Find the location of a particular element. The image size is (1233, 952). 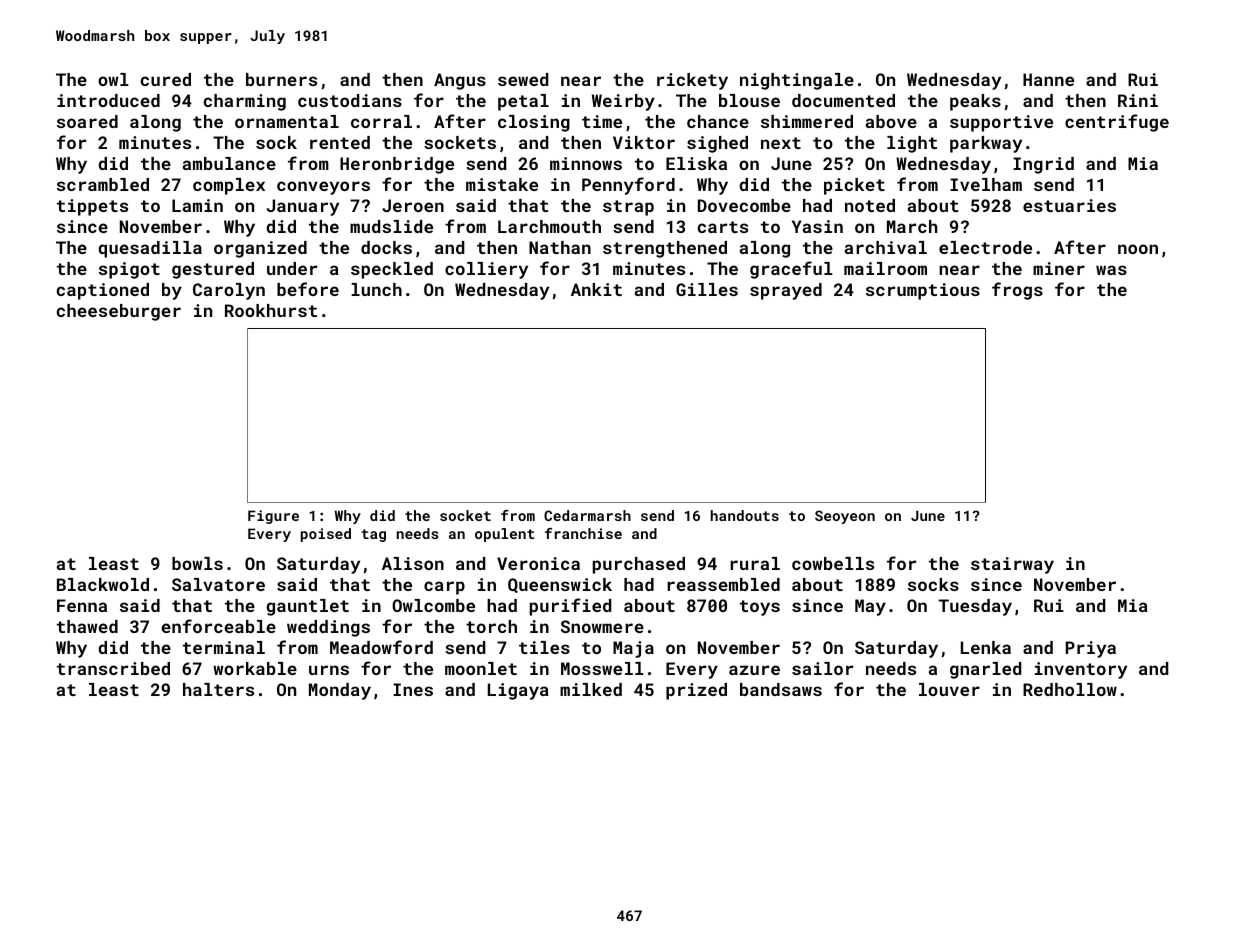

miner is located at coordinates (1059, 268).
